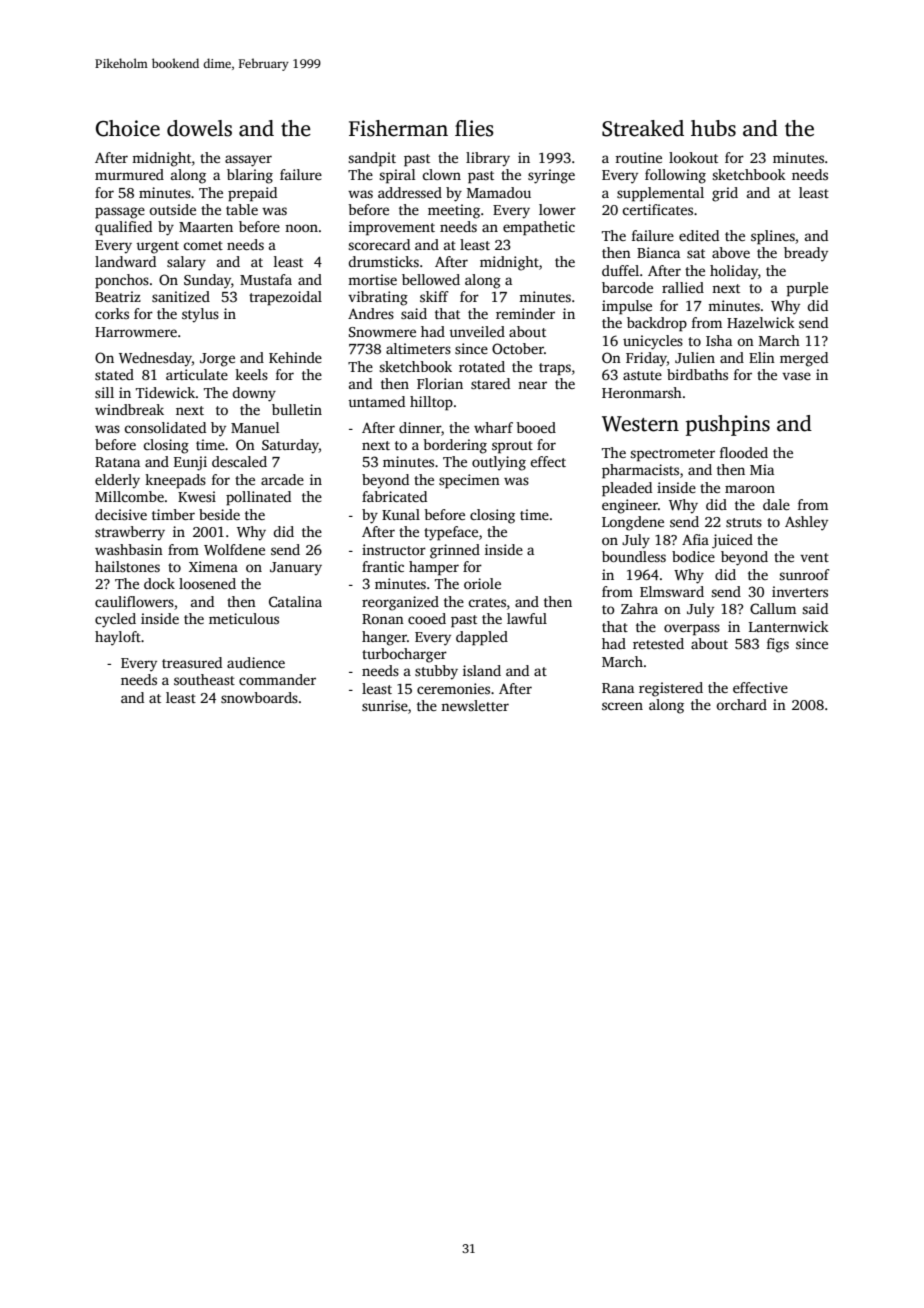 This screenshot has width=924, height=1308. I want to click on frantic, so click(383, 566).
